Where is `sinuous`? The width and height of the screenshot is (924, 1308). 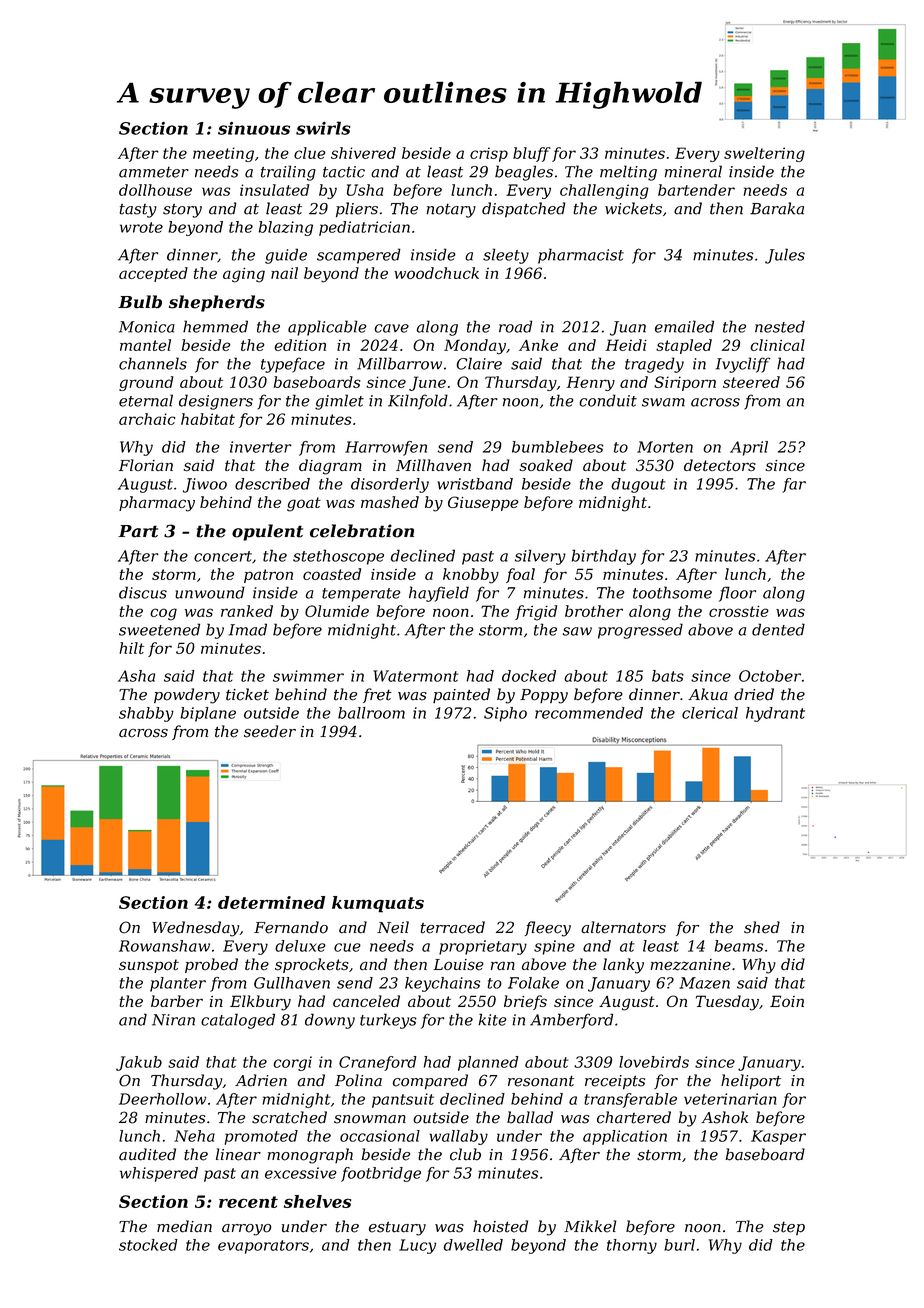 sinuous is located at coordinates (254, 128).
